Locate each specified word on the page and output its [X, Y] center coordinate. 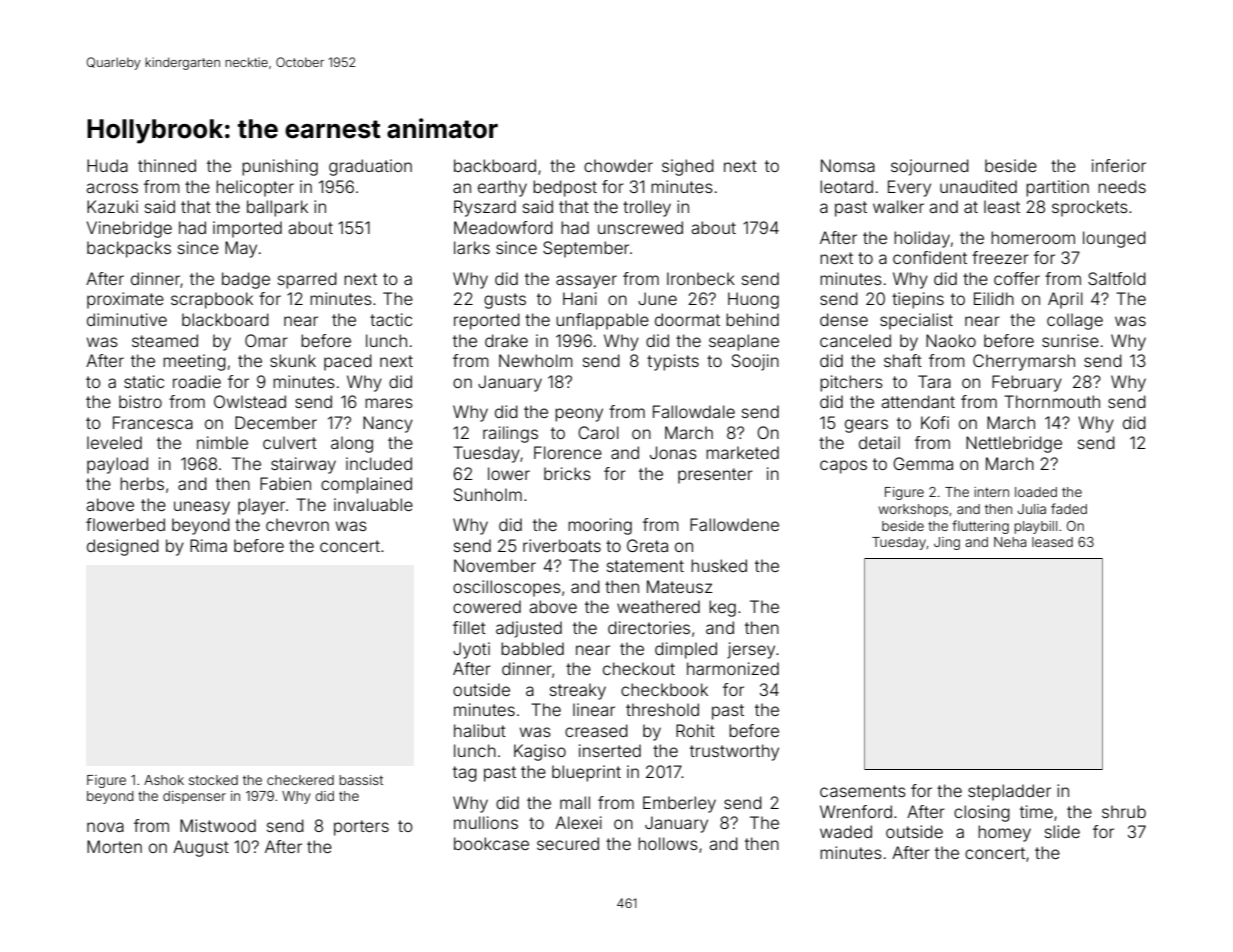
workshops [913, 510]
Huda [107, 165]
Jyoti [471, 650]
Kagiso [540, 752]
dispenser [194, 797]
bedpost [565, 188]
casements [863, 791]
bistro [140, 401]
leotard [846, 186]
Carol [598, 432]
